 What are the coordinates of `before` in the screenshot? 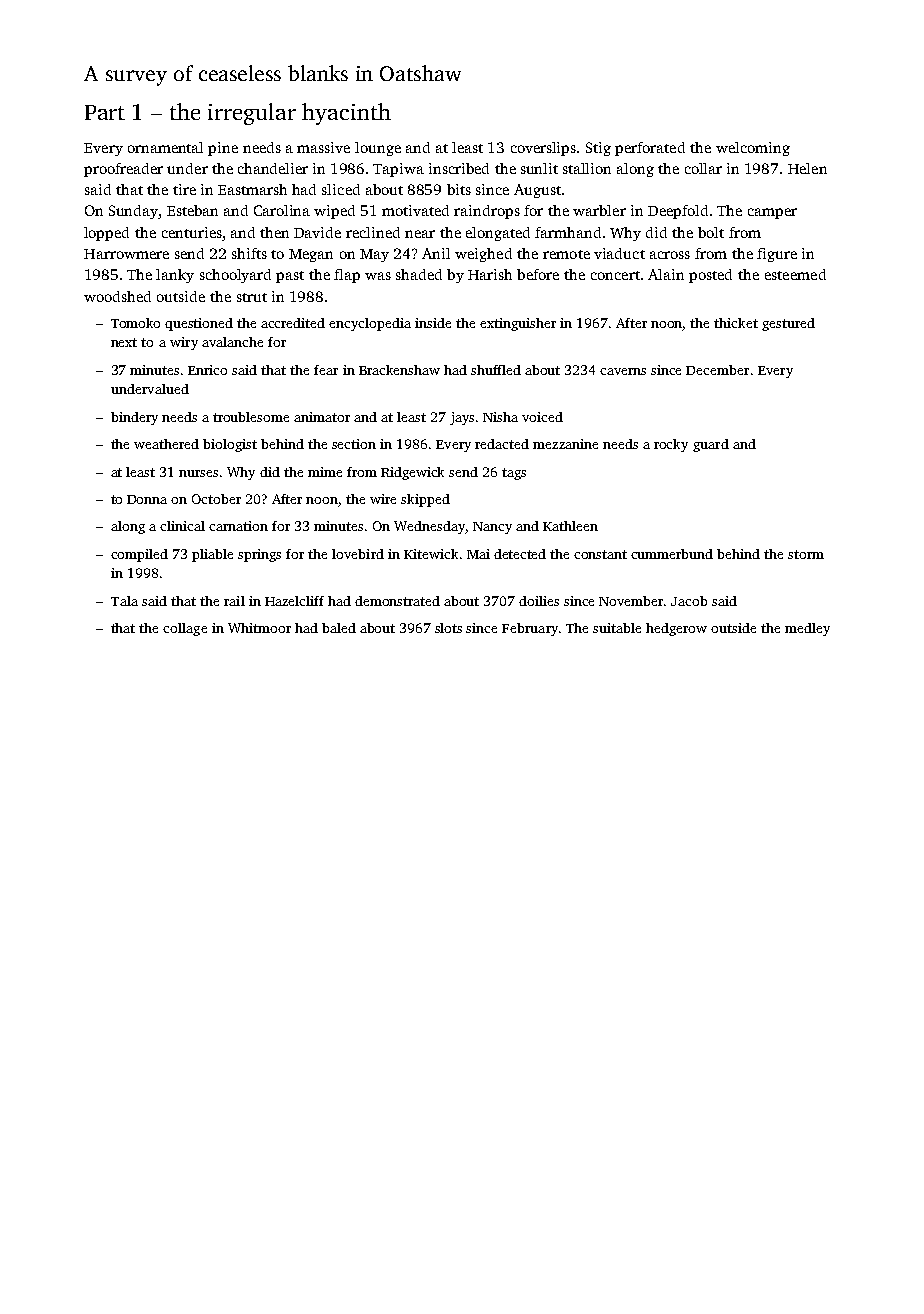 It's located at (538, 274).
